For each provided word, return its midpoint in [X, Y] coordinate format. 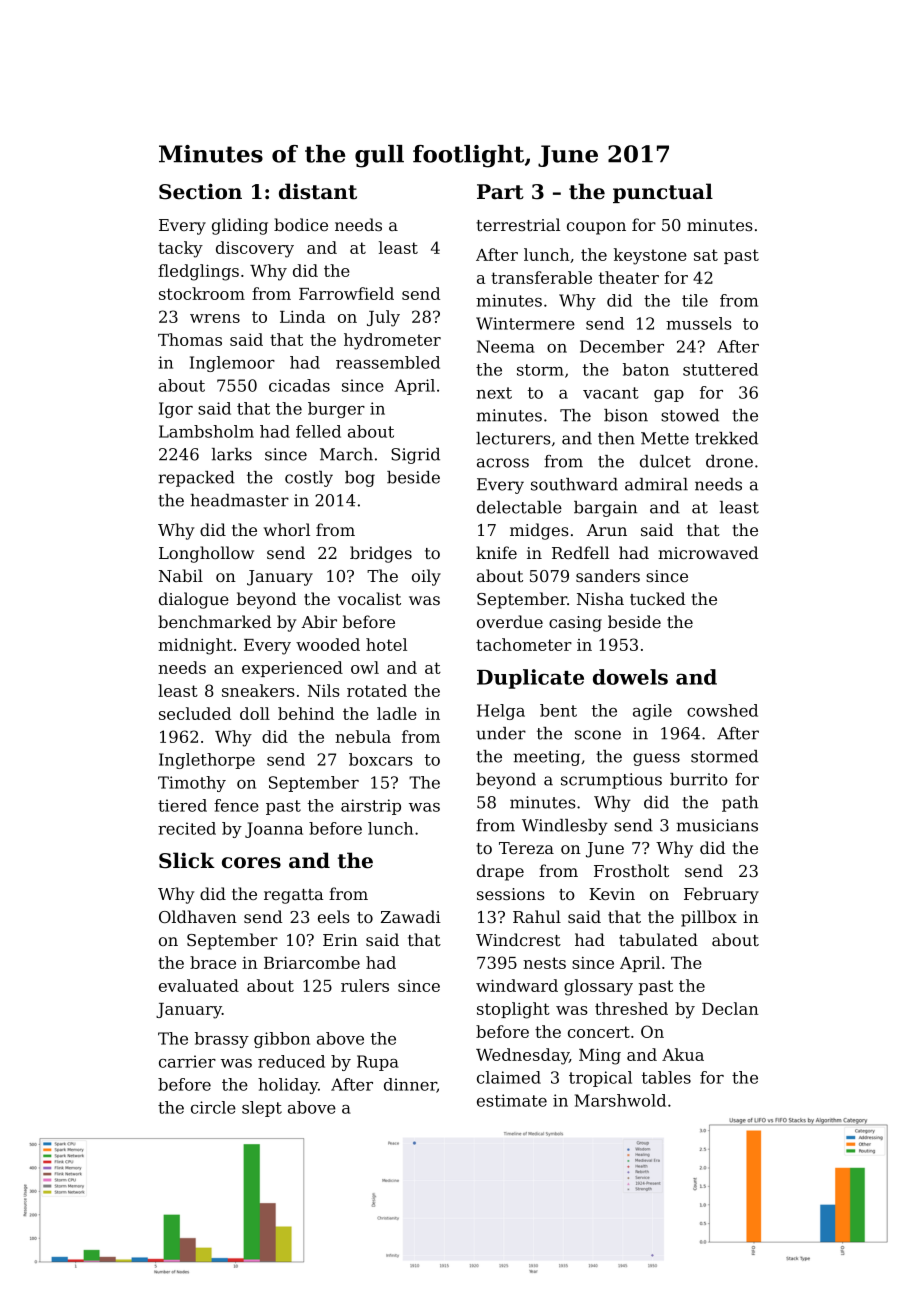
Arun [606, 530]
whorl [287, 529]
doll [255, 713]
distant [318, 191]
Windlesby [565, 827]
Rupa [378, 1063]
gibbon [282, 1040]
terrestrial [518, 224]
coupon [596, 228]
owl [365, 667]
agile [652, 712]
